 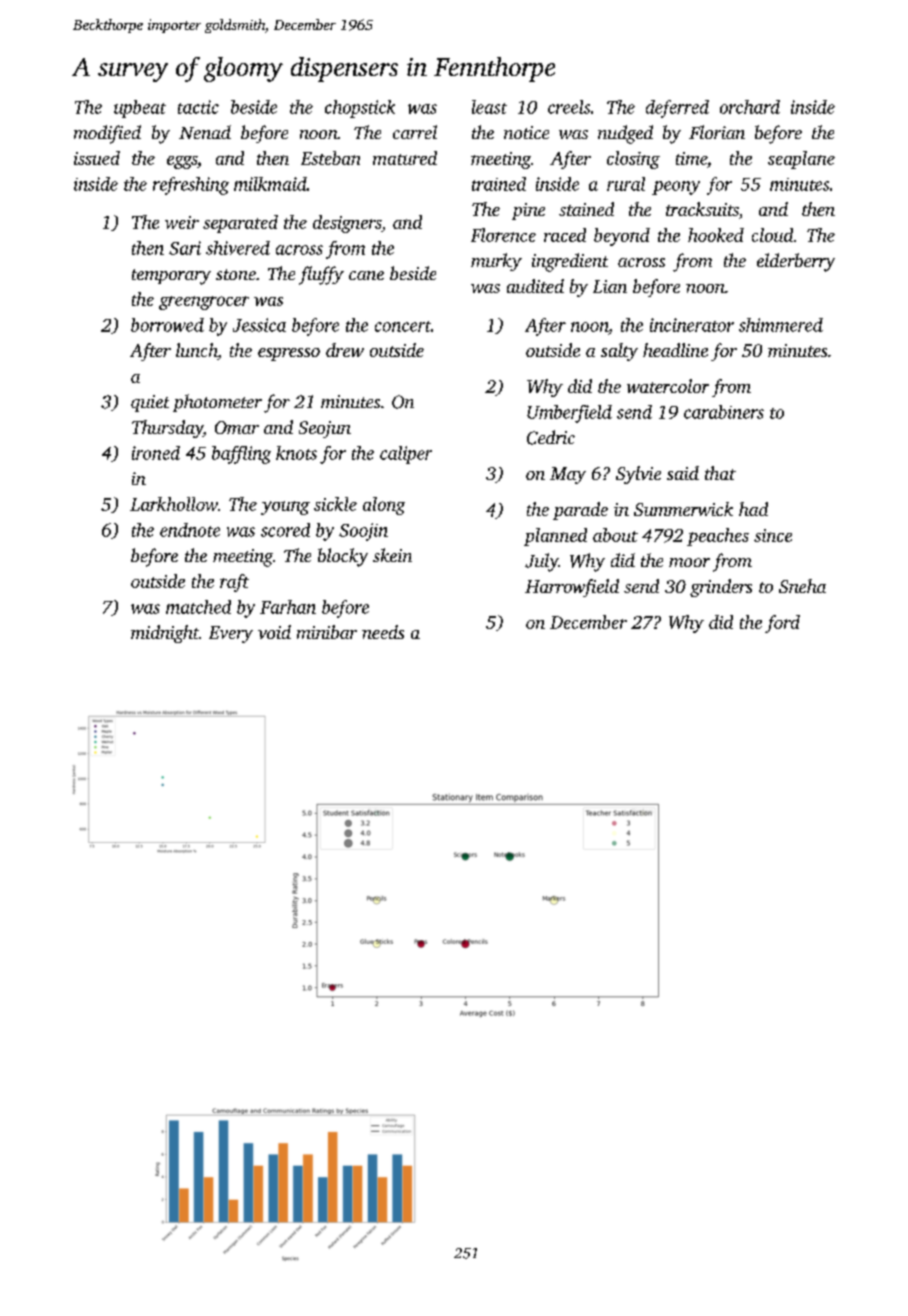 I want to click on least, so click(x=489, y=107).
